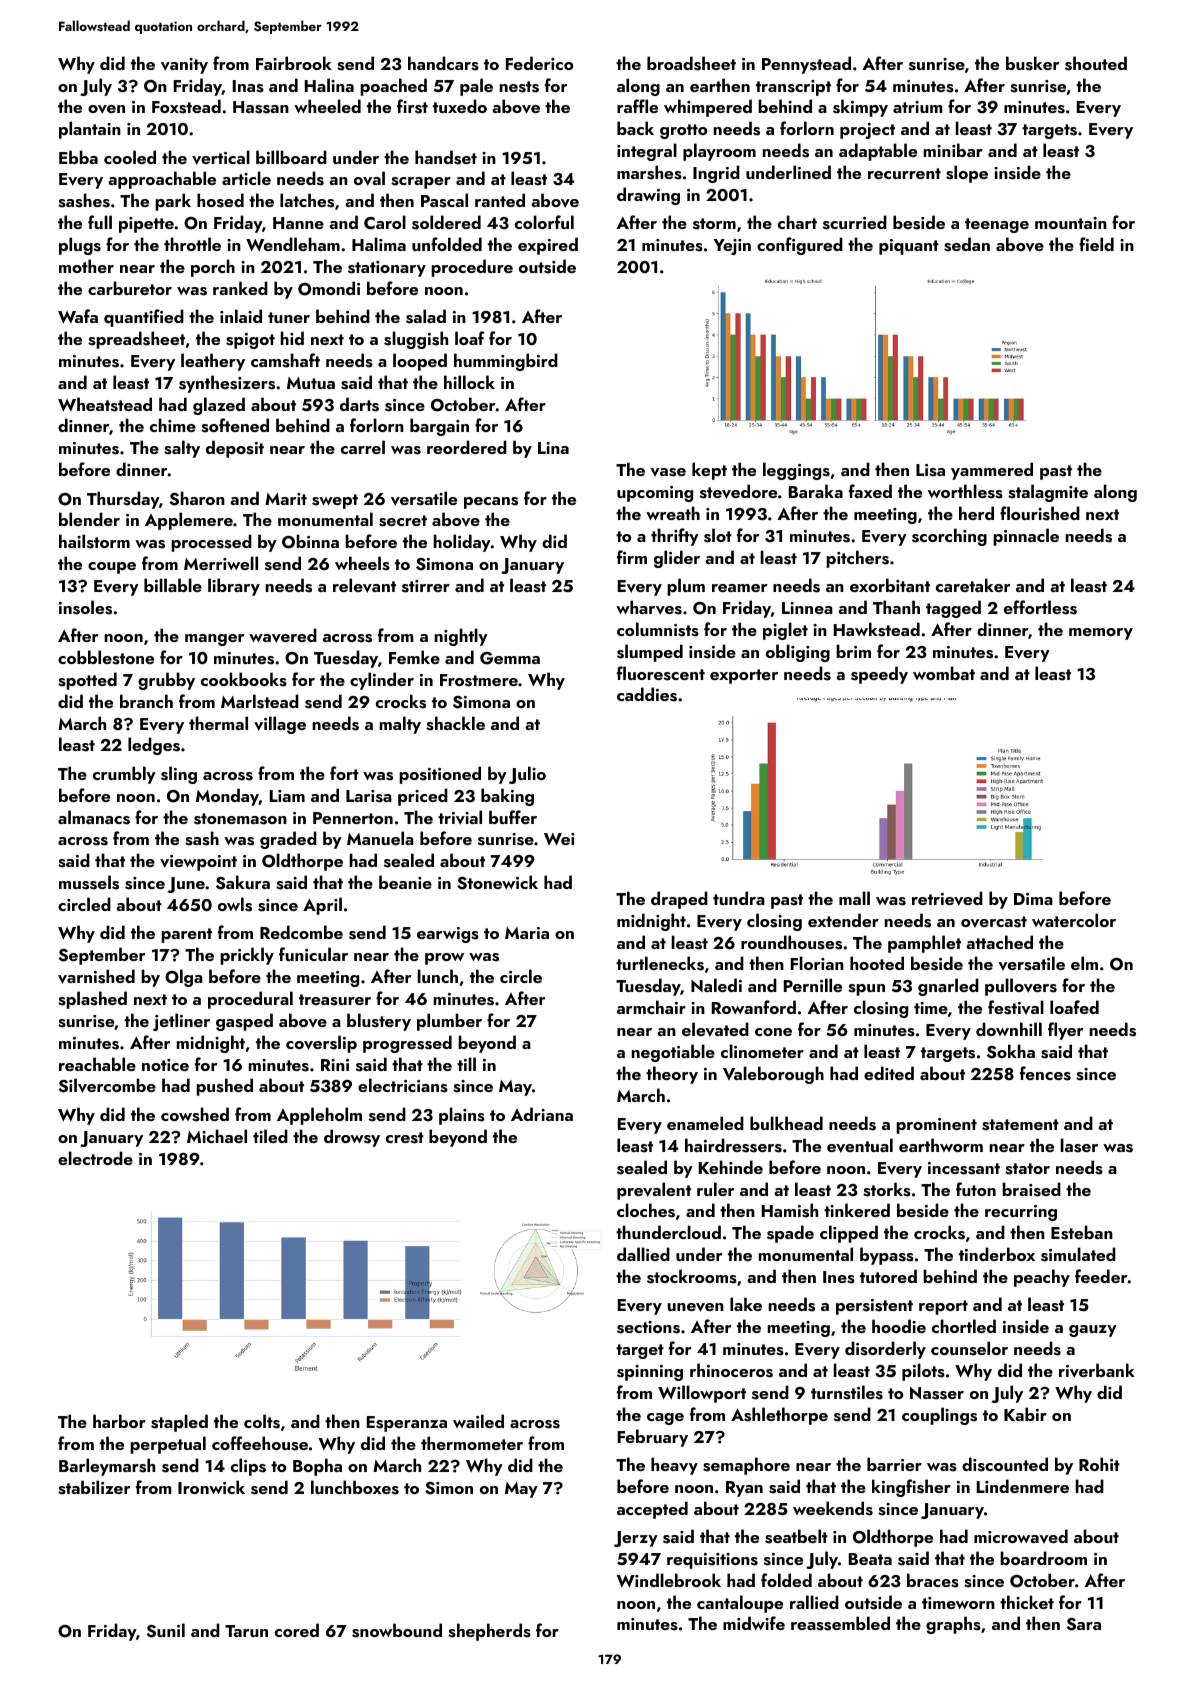 This image has width=1196, height=1691. I want to click on microwaved, so click(1021, 1536).
